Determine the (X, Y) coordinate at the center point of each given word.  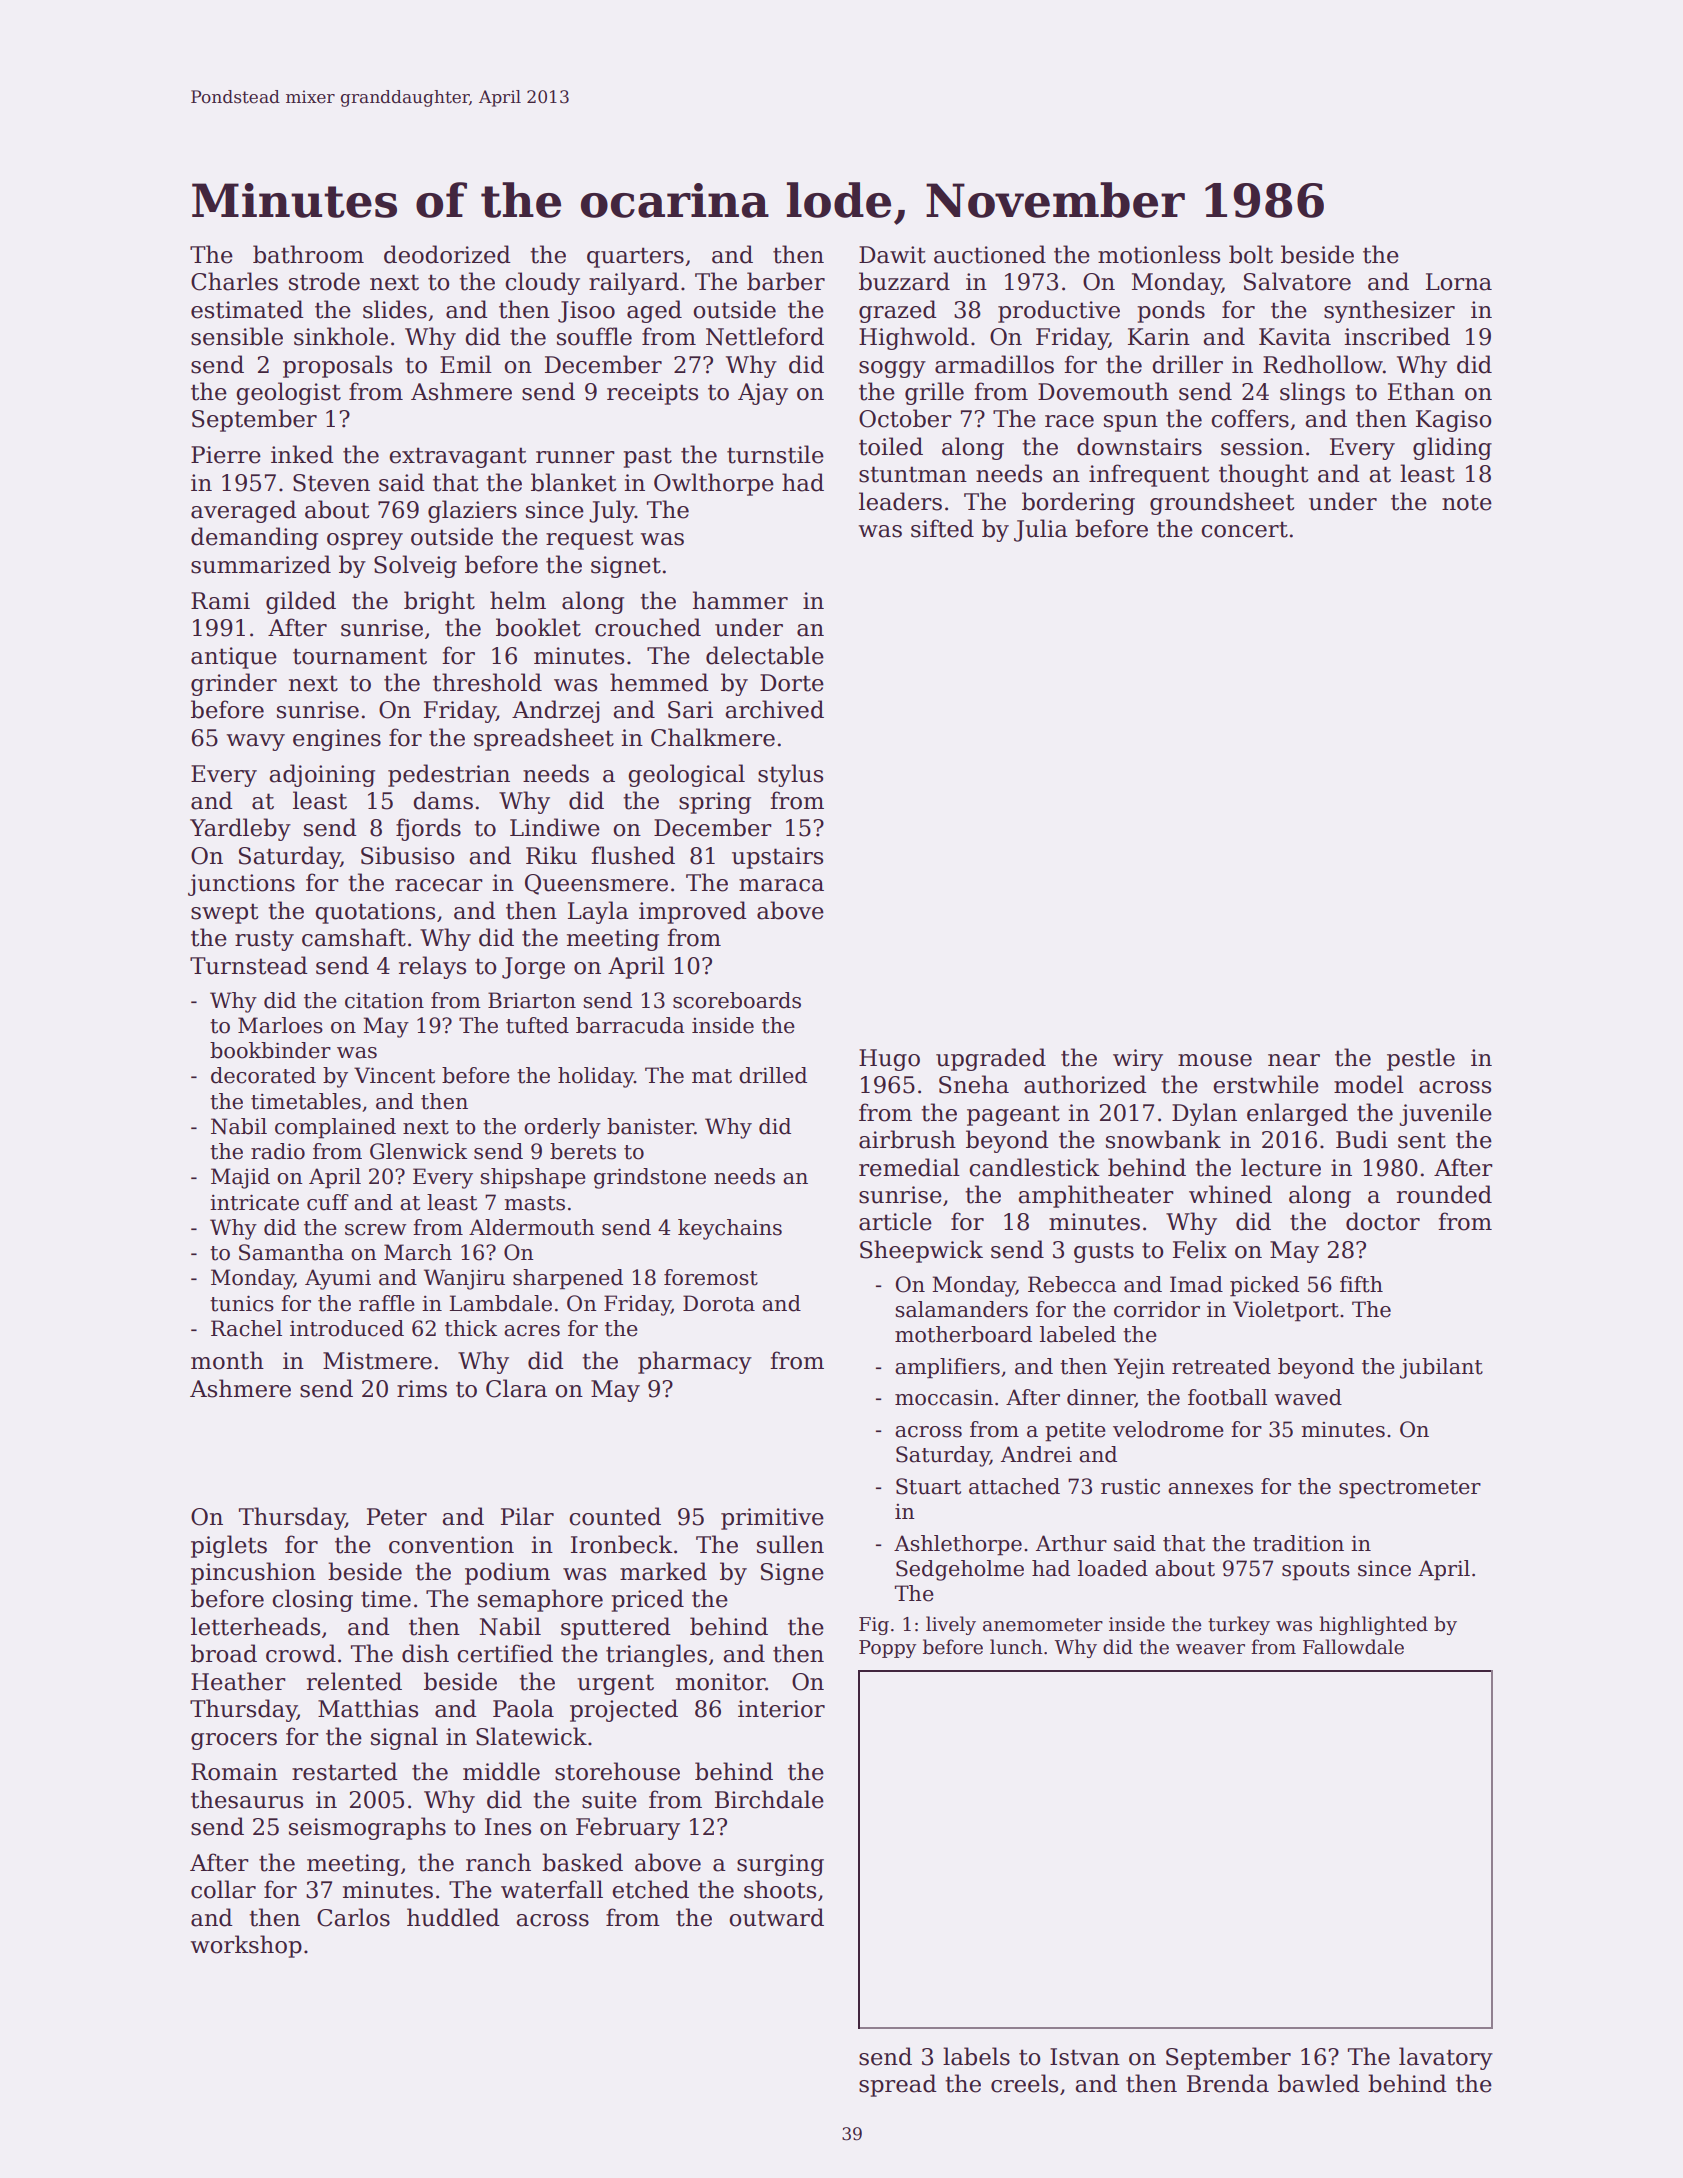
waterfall (552, 1889)
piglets (229, 1546)
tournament (360, 656)
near (1294, 1060)
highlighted (1373, 1625)
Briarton (532, 1000)
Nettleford (765, 336)
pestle (1421, 1059)
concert (1244, 529)
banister (650, 1126)
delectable (765, 655)
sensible (237, 336)
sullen (790, 1544)
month (227, 1360)
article (895, 1221)
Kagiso (1453, 421)
